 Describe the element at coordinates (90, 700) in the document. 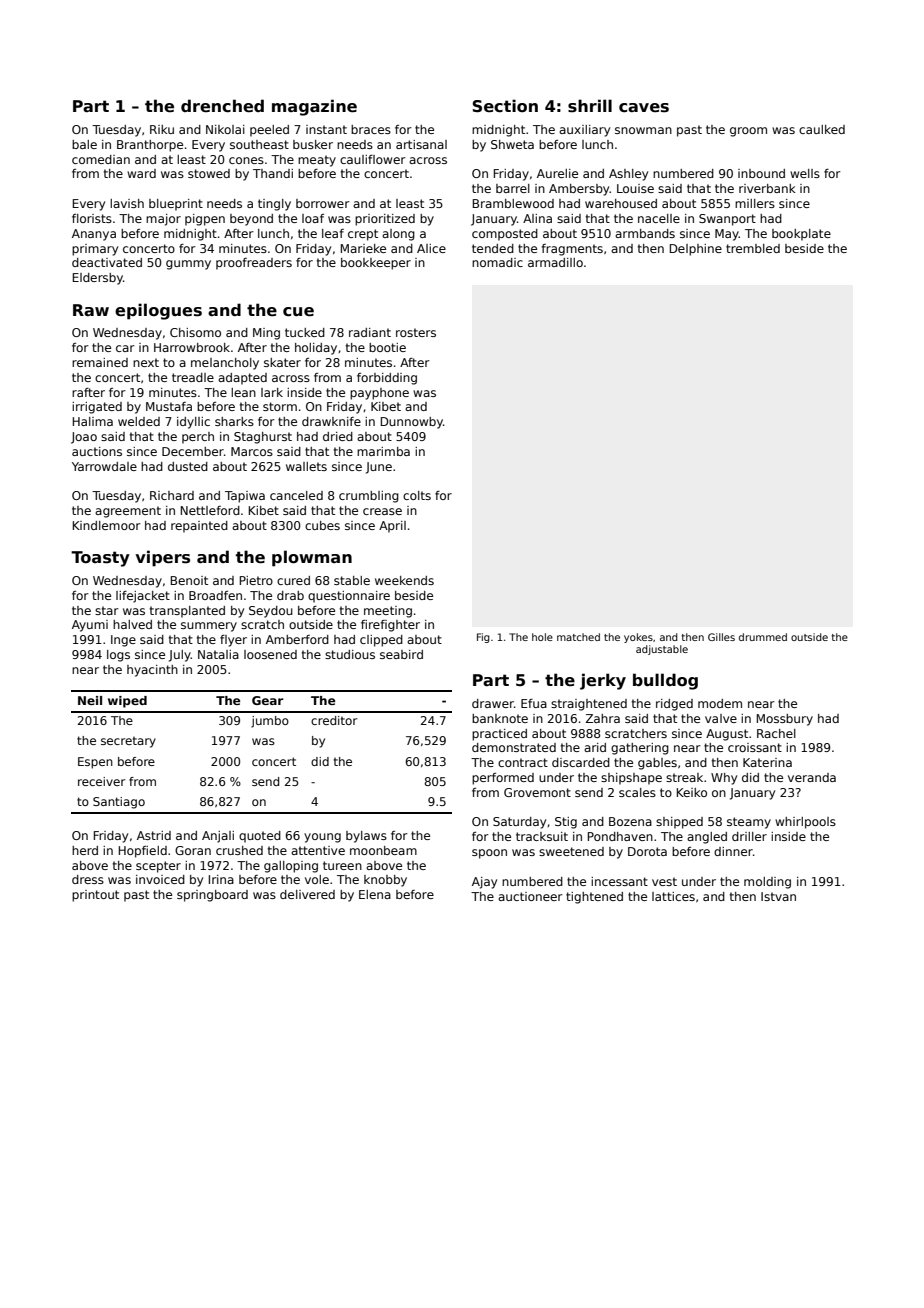

I see `Neil` at that location.
